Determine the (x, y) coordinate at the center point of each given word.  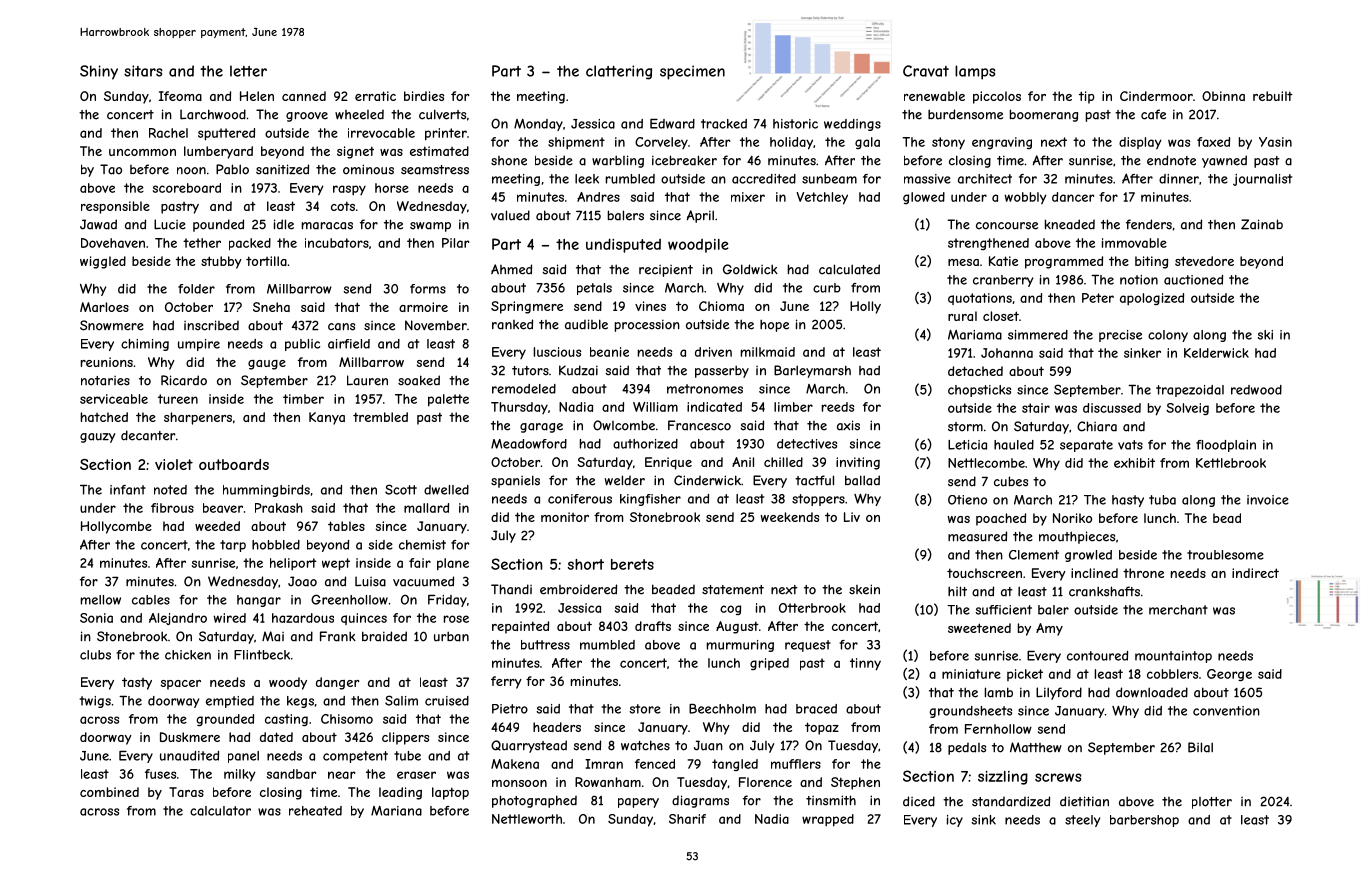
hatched (104, 417)
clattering (619, 72)
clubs (95, 655)
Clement (1034, 555)
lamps (975, 72)
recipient (666, 271)
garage (541, 428)
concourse (1007, 226)
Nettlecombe (986, 463)
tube (407, 756)
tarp (233, 546)
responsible (115, 207)
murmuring (740, 646)
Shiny (99, 72)
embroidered (578, 589)
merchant (1178, 610)
